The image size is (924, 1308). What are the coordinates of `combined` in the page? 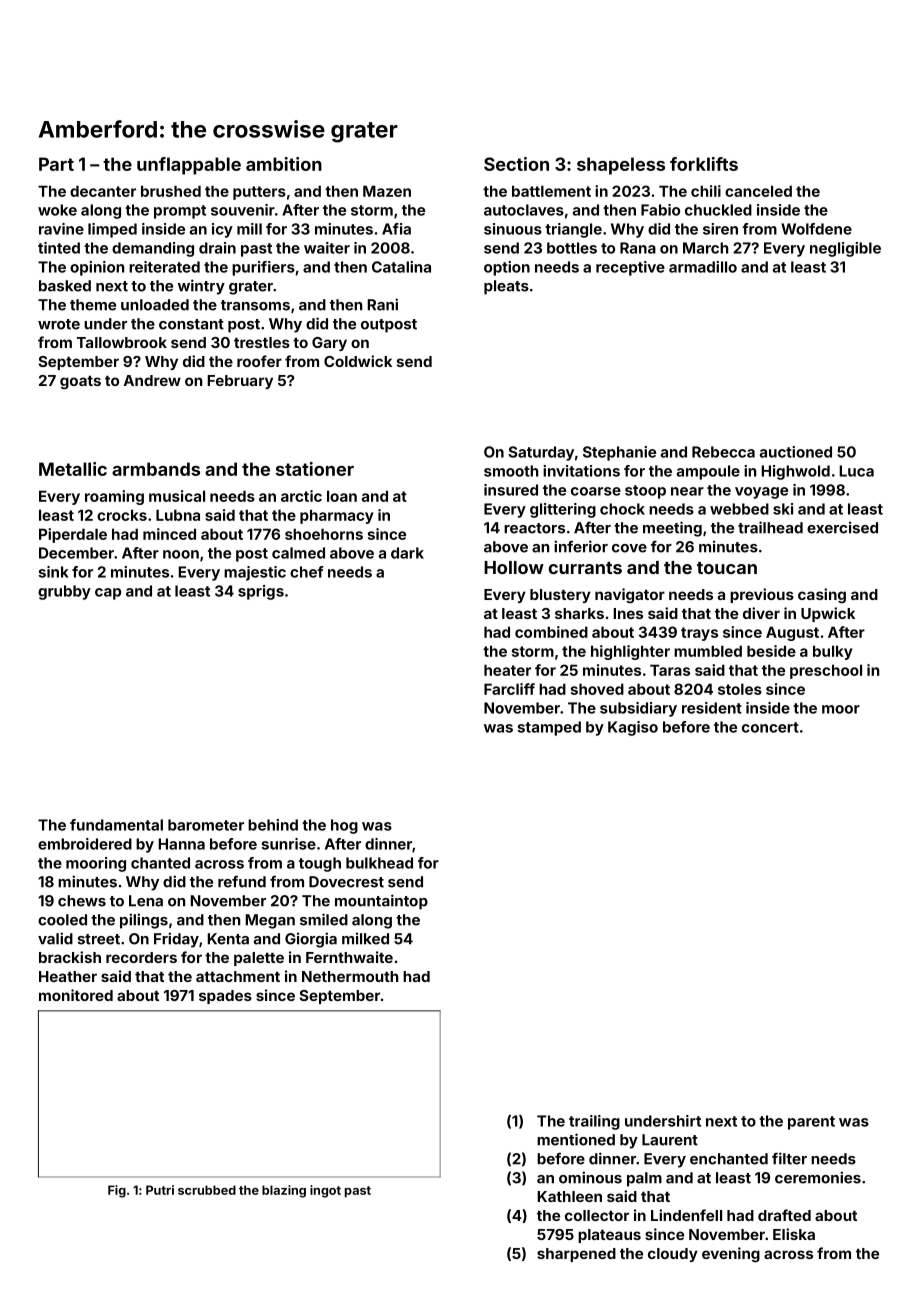 It's located at (551, 632).
